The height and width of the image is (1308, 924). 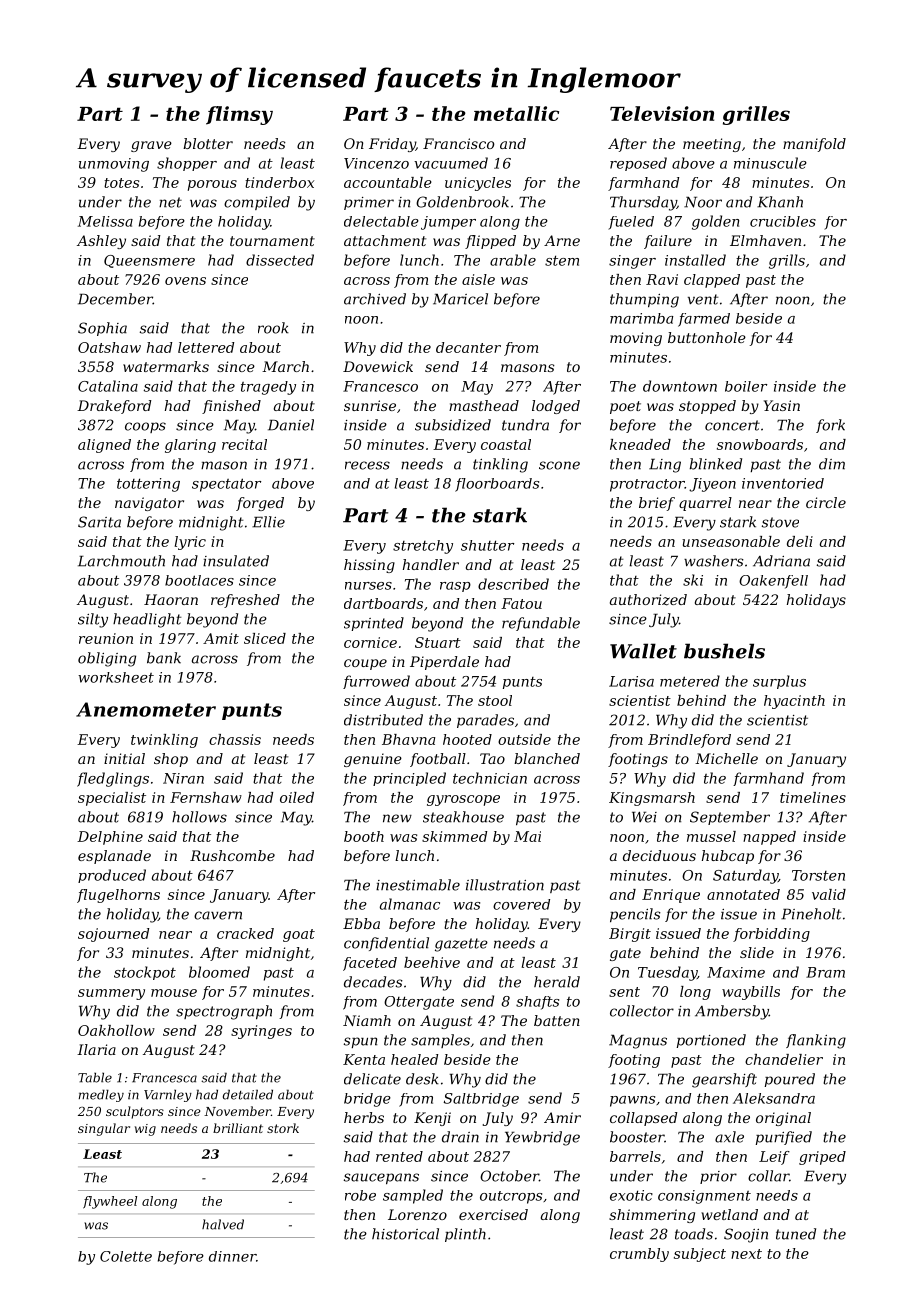 I want to click on bank, so click(x=164, y=658).
